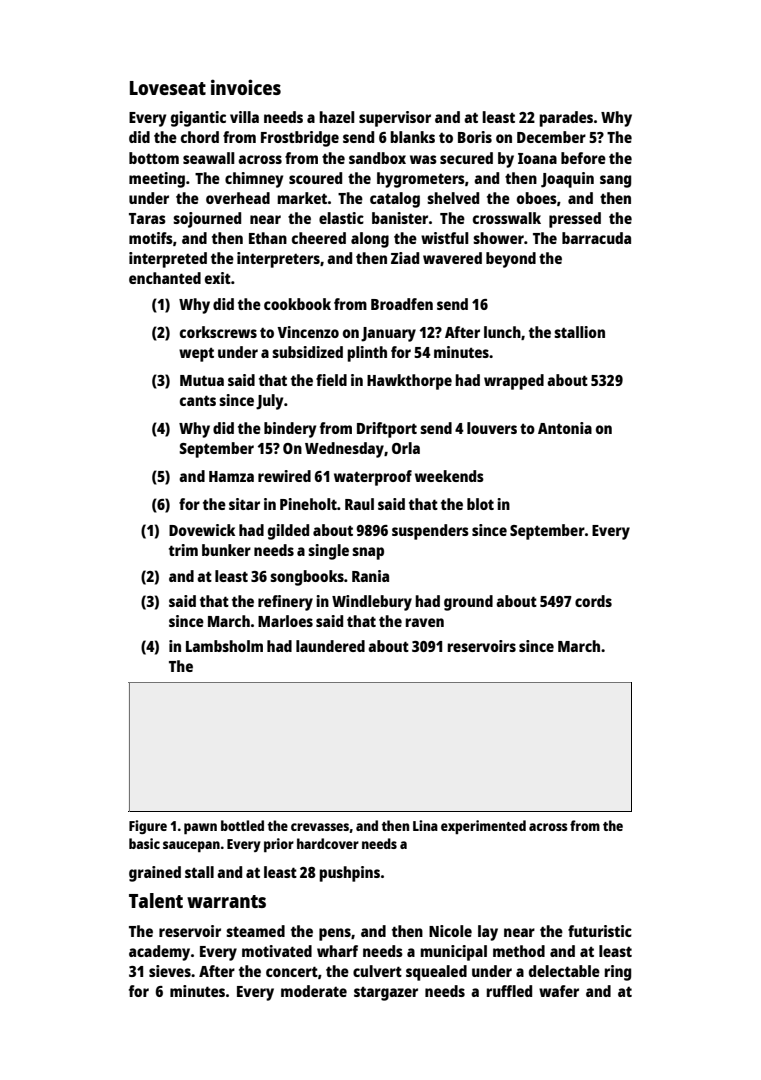  What do you see at coordinates (395, 119) in the screenshot?
I see `supervisor` at bounding box center [395, 119].
